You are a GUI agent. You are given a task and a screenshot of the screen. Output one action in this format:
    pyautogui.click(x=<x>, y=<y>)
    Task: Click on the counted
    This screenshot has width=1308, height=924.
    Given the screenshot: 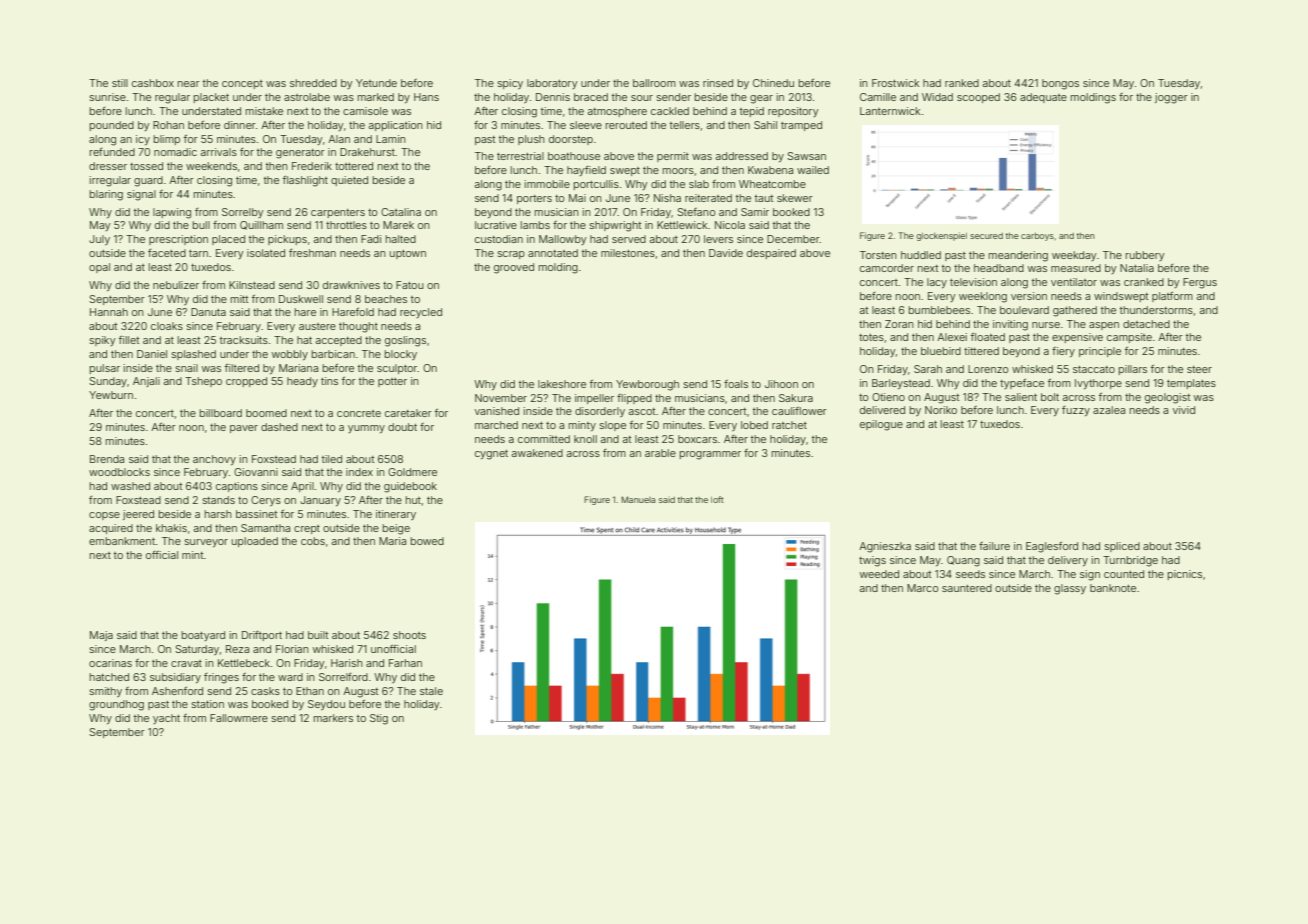 What is the action you would take?
    pyautogui.click(x=1124, y=574)
